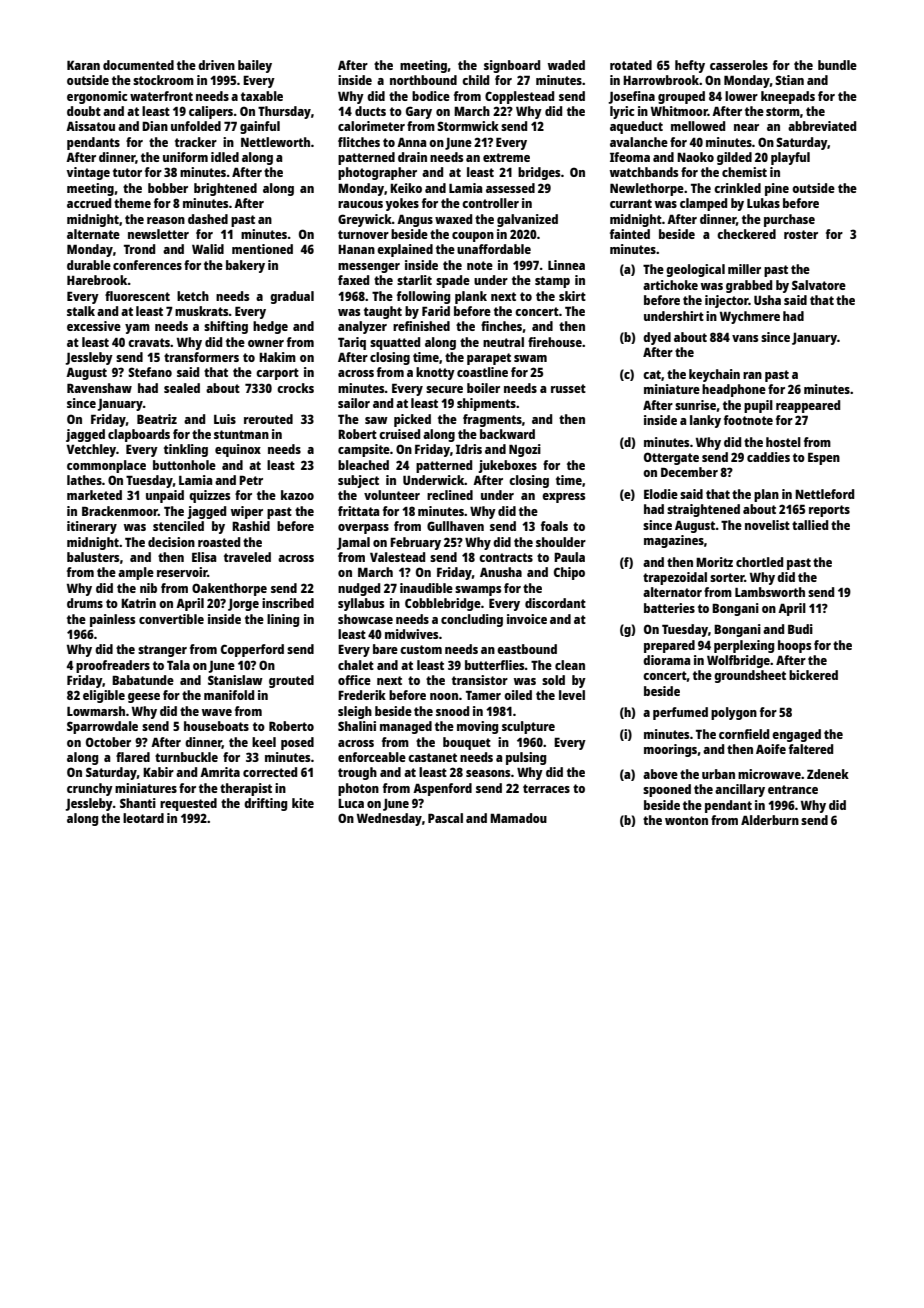 This screenshot has height=1308, width=924. I want to click on Mamadou, so click(518, 818).
